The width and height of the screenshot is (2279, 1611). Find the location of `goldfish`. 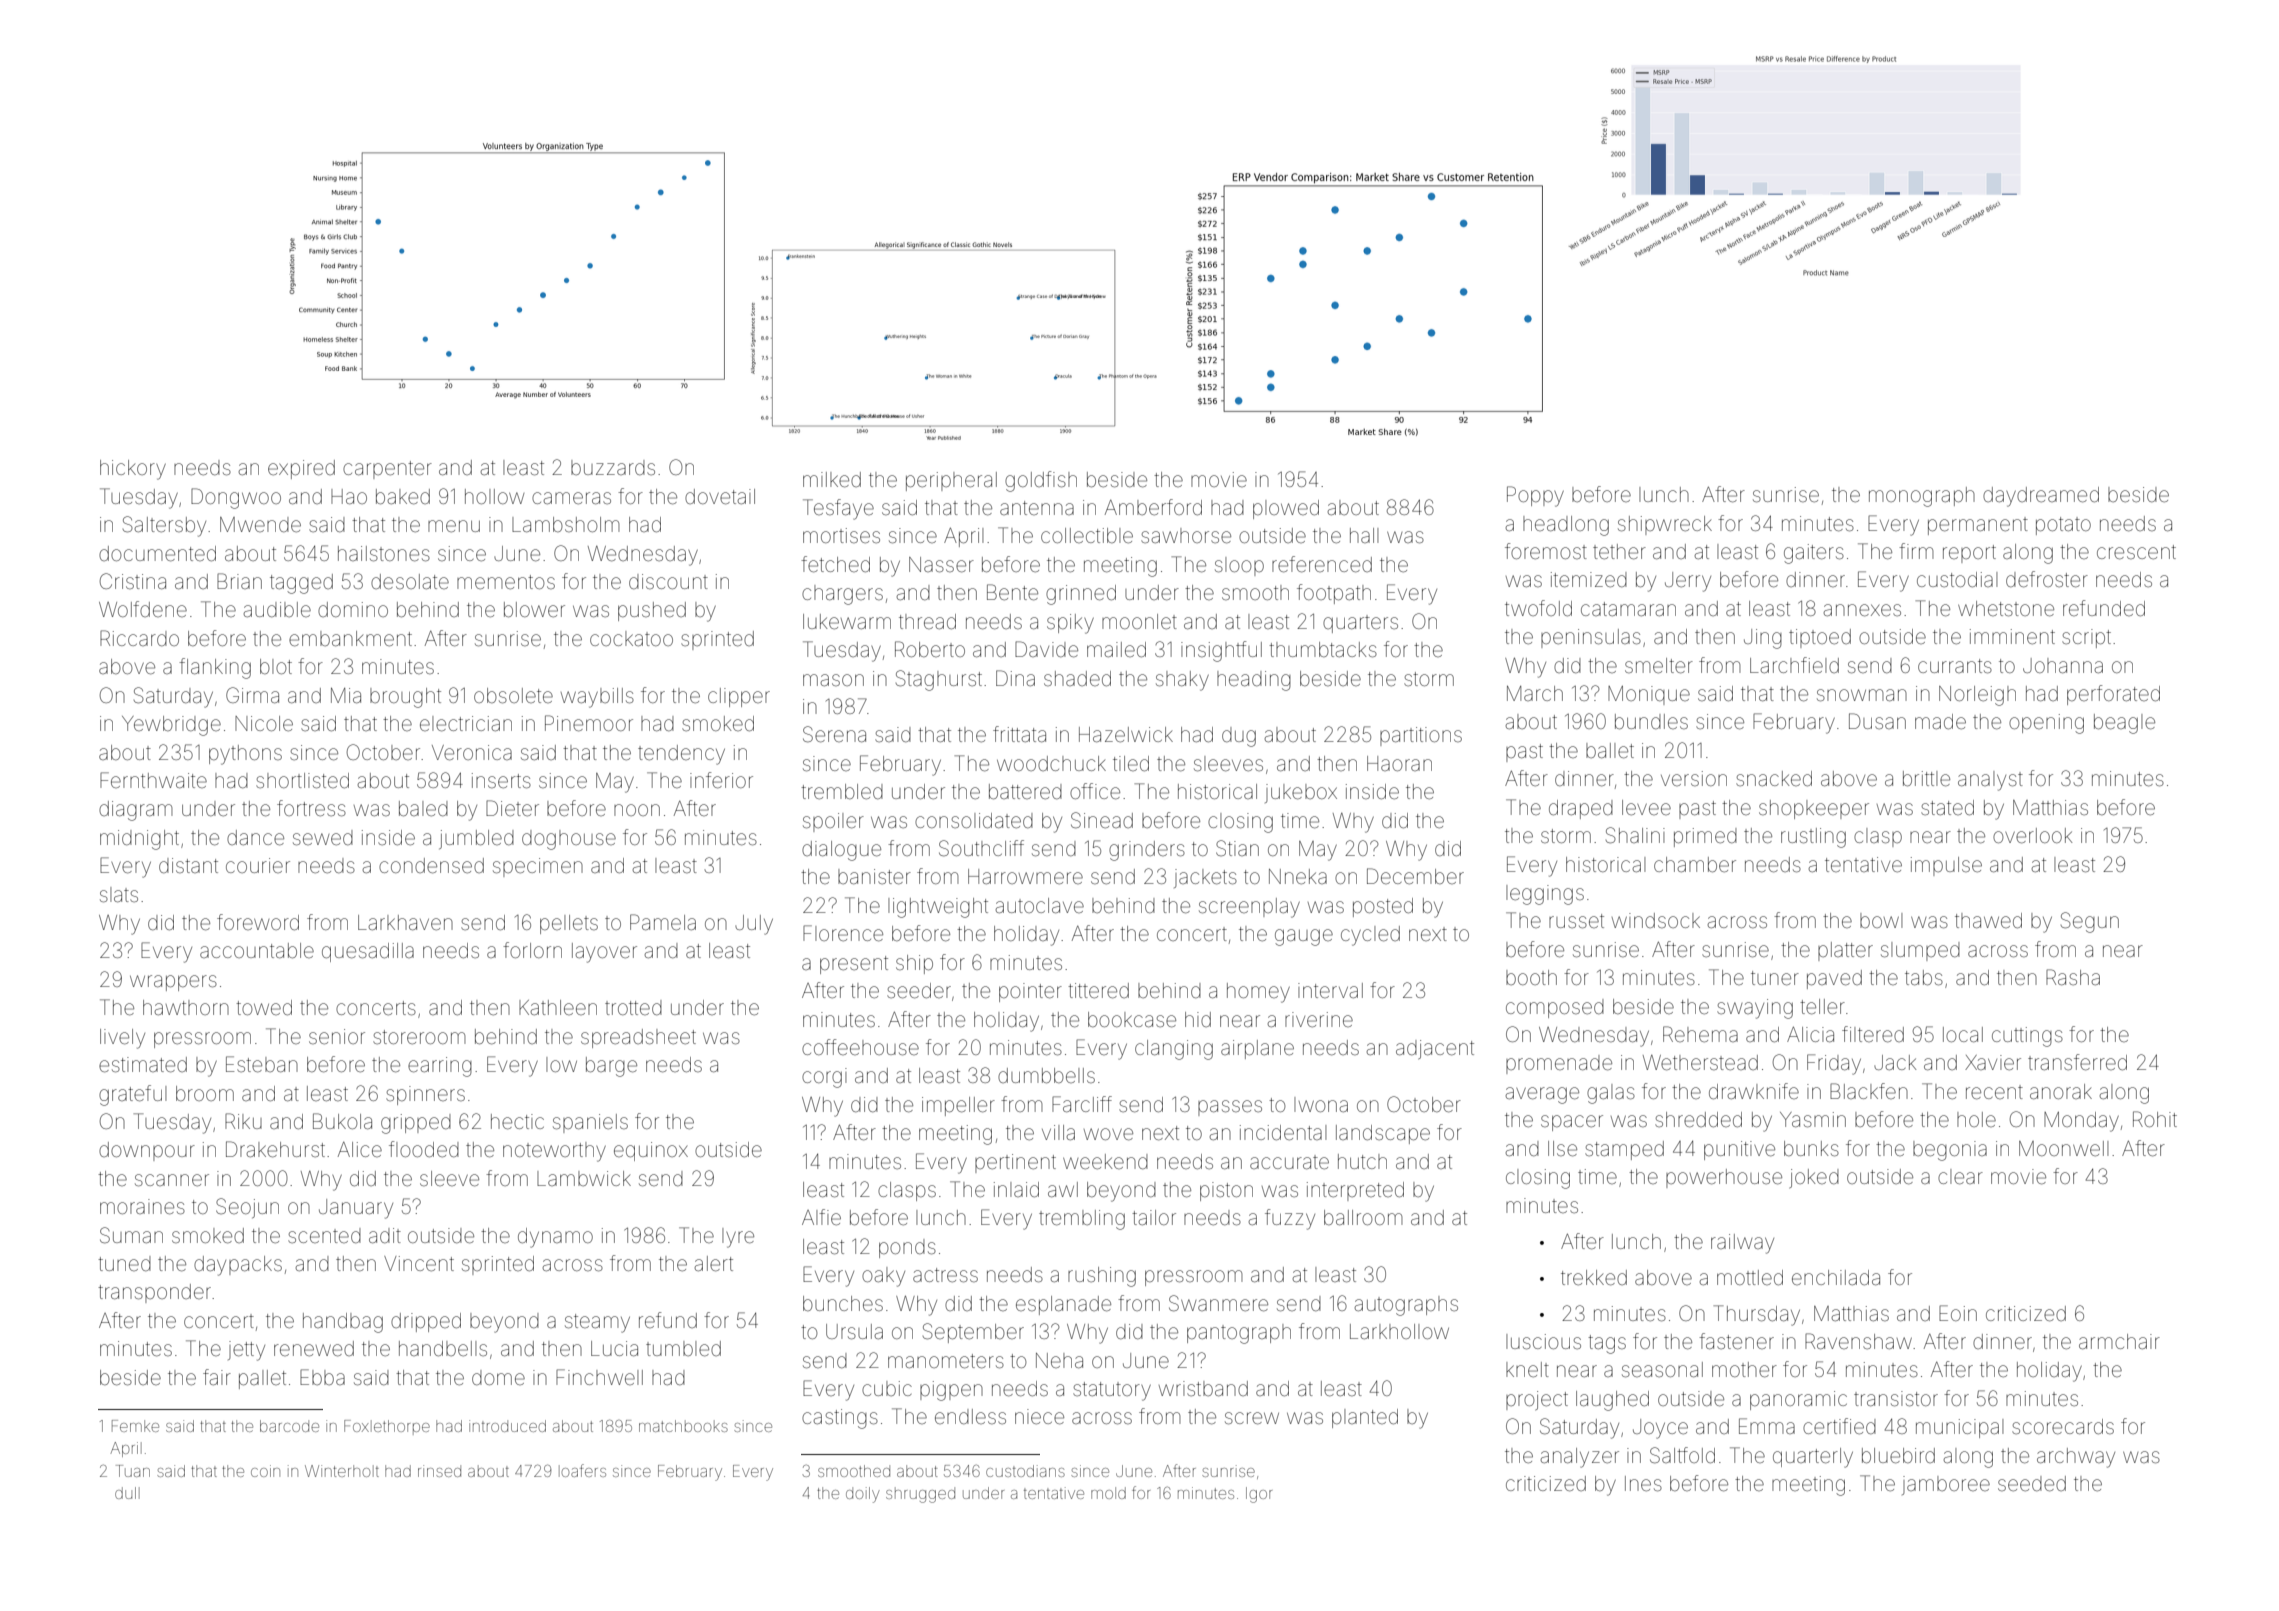

goldfish is located at coordinates (1041, 481).
